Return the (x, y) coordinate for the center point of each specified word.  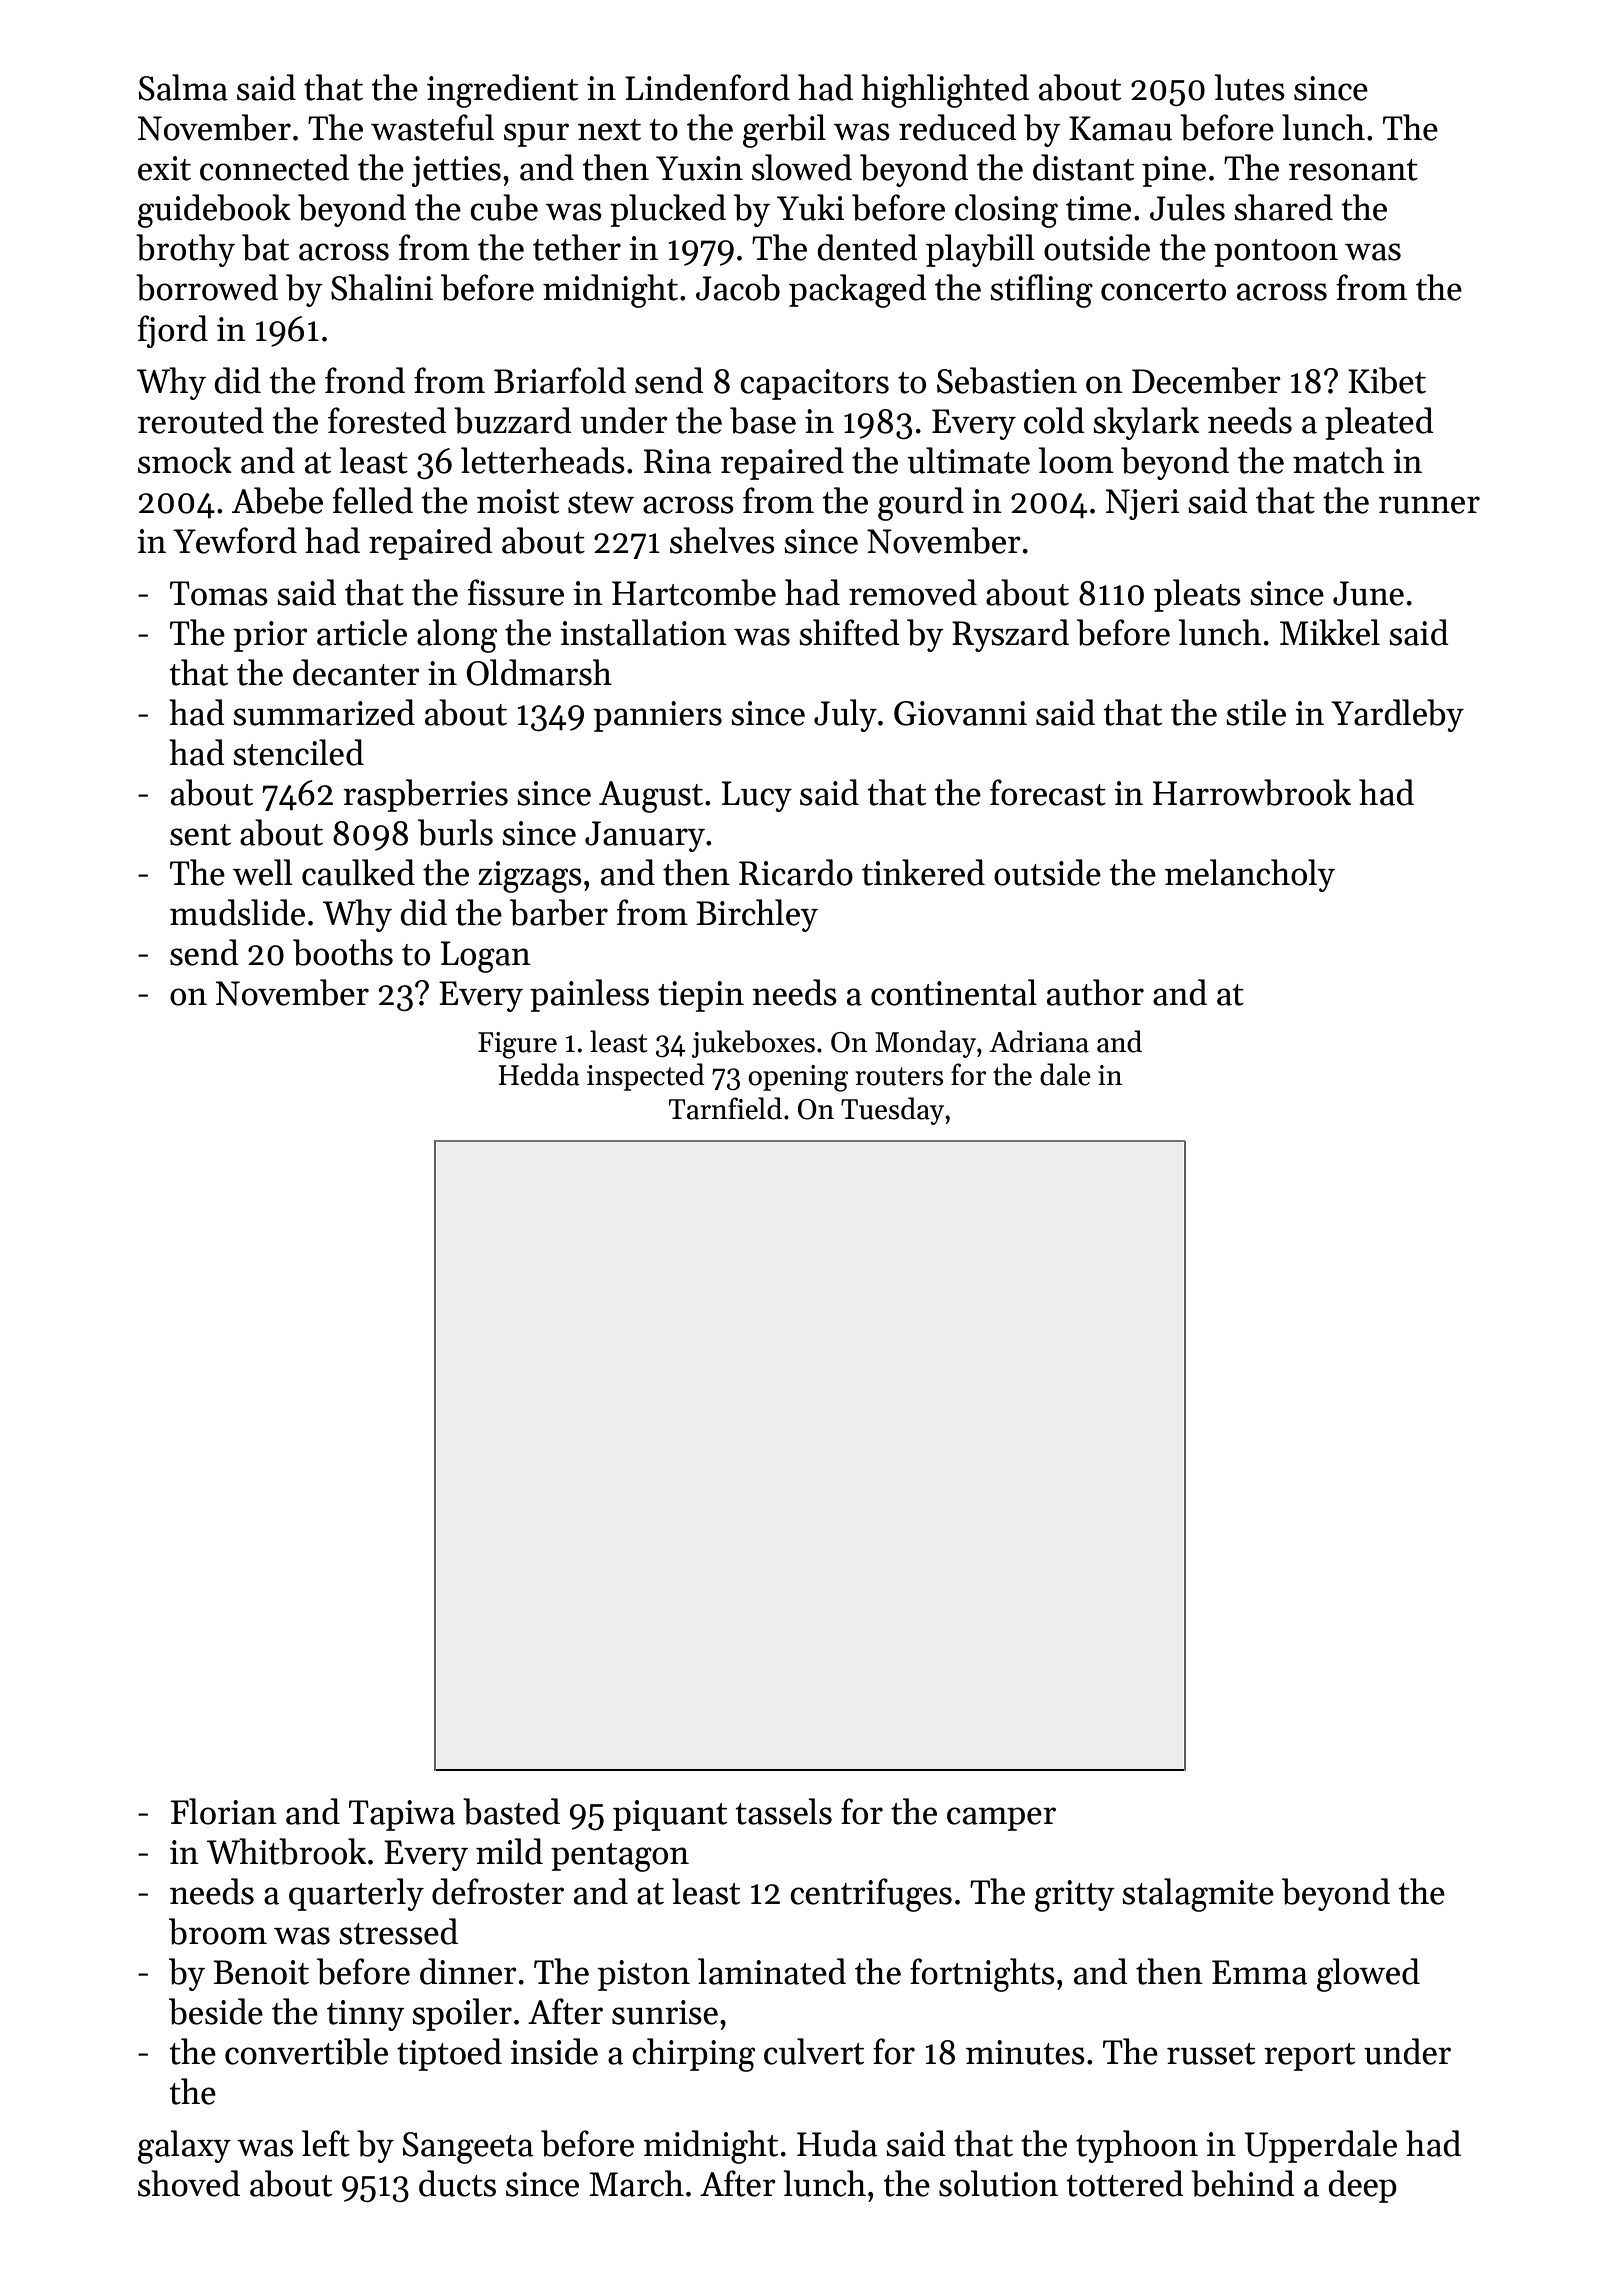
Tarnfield (725, 1108)
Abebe (277, 500)
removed (913, 592)
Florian (224, 1811)
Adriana (1039, 1041)
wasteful (432, 127)
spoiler (462, 2014)
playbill (980, 250)
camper (1001, 1819)
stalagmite (1198, 1895)
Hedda (539, 1074)
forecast (1048, 792)
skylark (1146, 423)
